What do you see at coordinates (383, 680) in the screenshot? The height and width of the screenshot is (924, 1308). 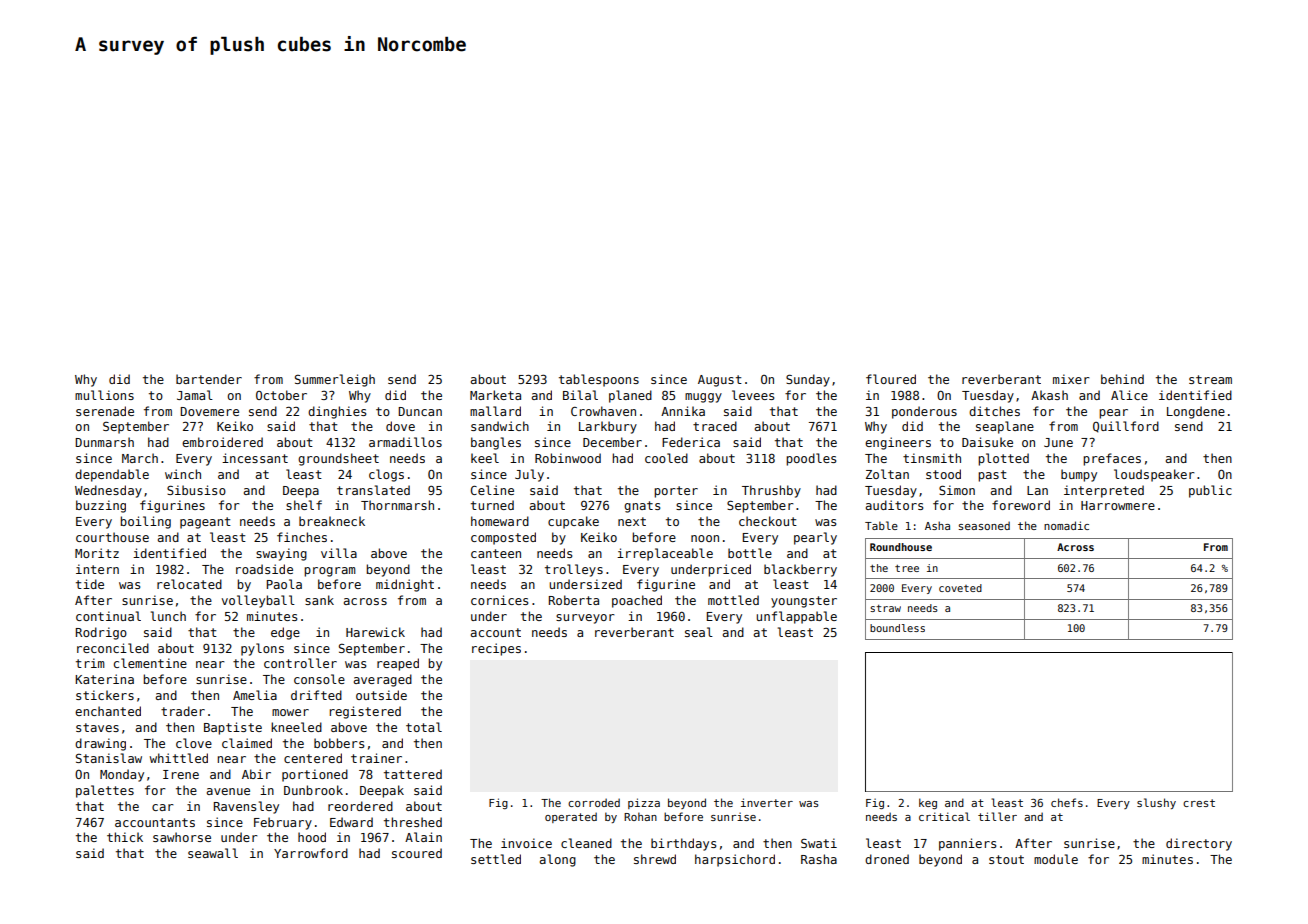 I see `averaged` at bounding box center [383, 680].
